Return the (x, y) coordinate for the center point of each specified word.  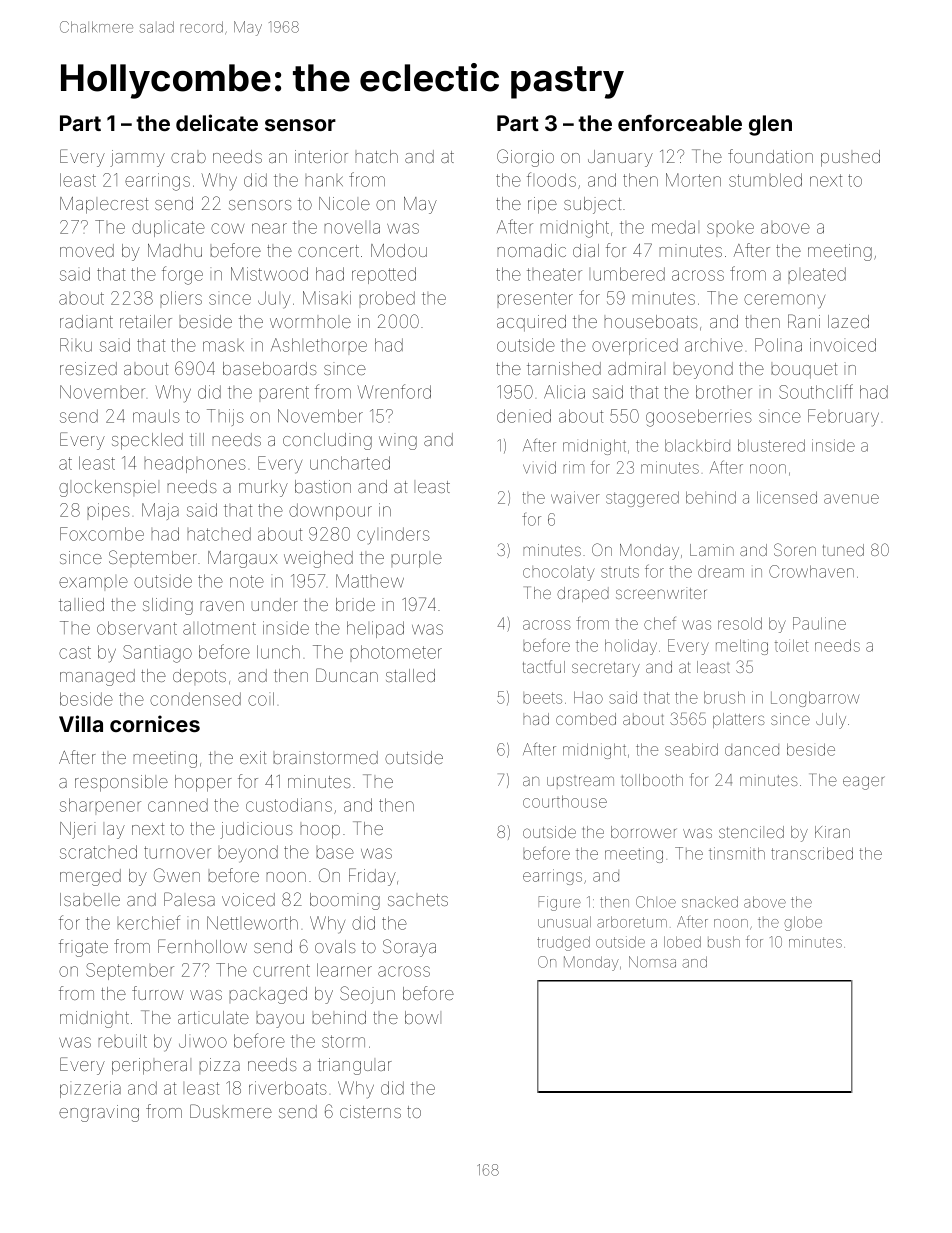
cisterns (370, 1111)
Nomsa (652, 962)
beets (542, 698)
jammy (137, 158)
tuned (843, 550)
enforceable (680, 122)
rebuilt (123, 1041)
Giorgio (525, 158)
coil (261, 699)
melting (742, 647)
